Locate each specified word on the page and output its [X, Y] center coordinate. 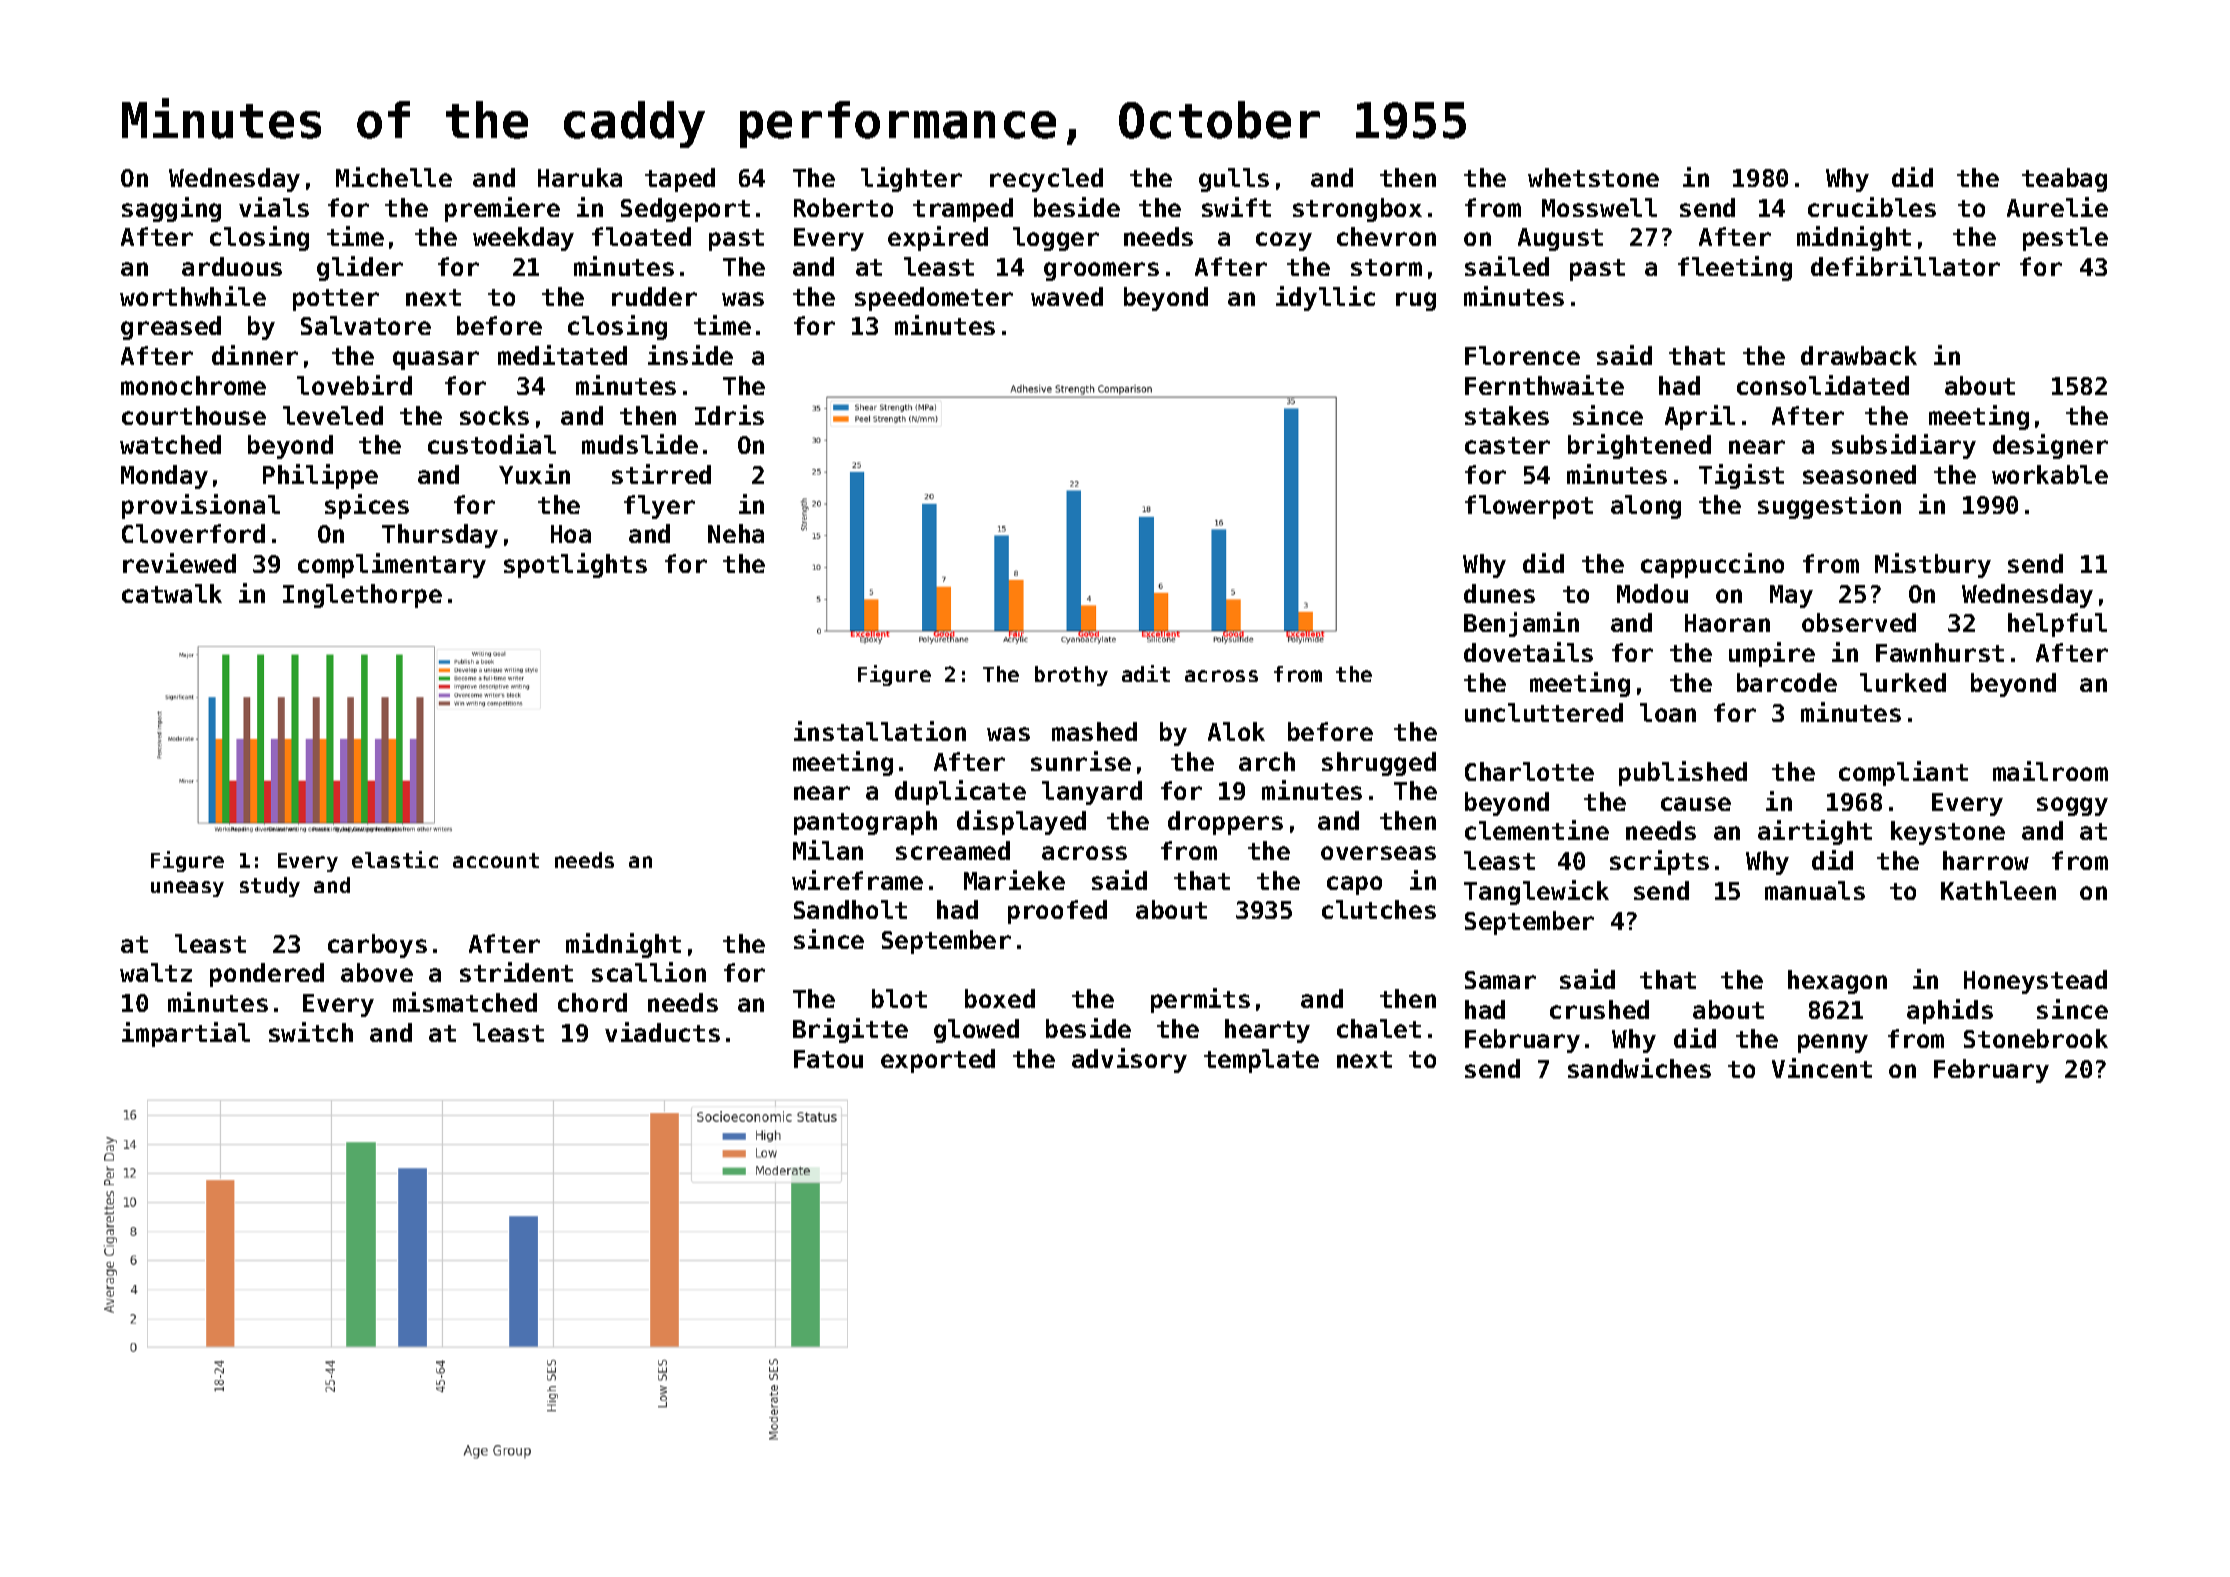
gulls [1234, 180]
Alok [1236, 731]
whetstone [1593, 177]
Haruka [580, 177]
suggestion [1829, 506]
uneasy [187, 889]
